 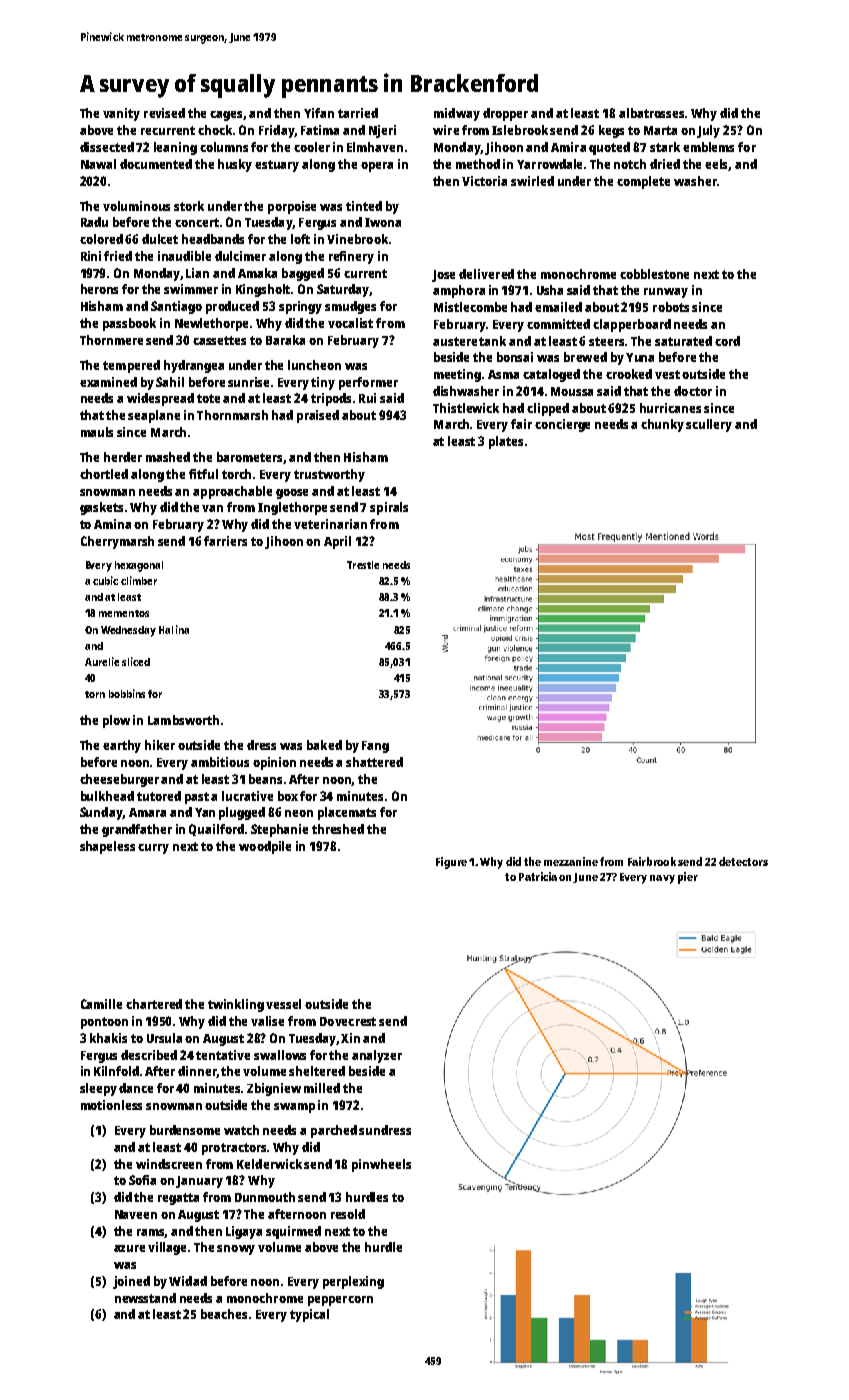 I want to click on estuary, so click(x=277, y=166).
